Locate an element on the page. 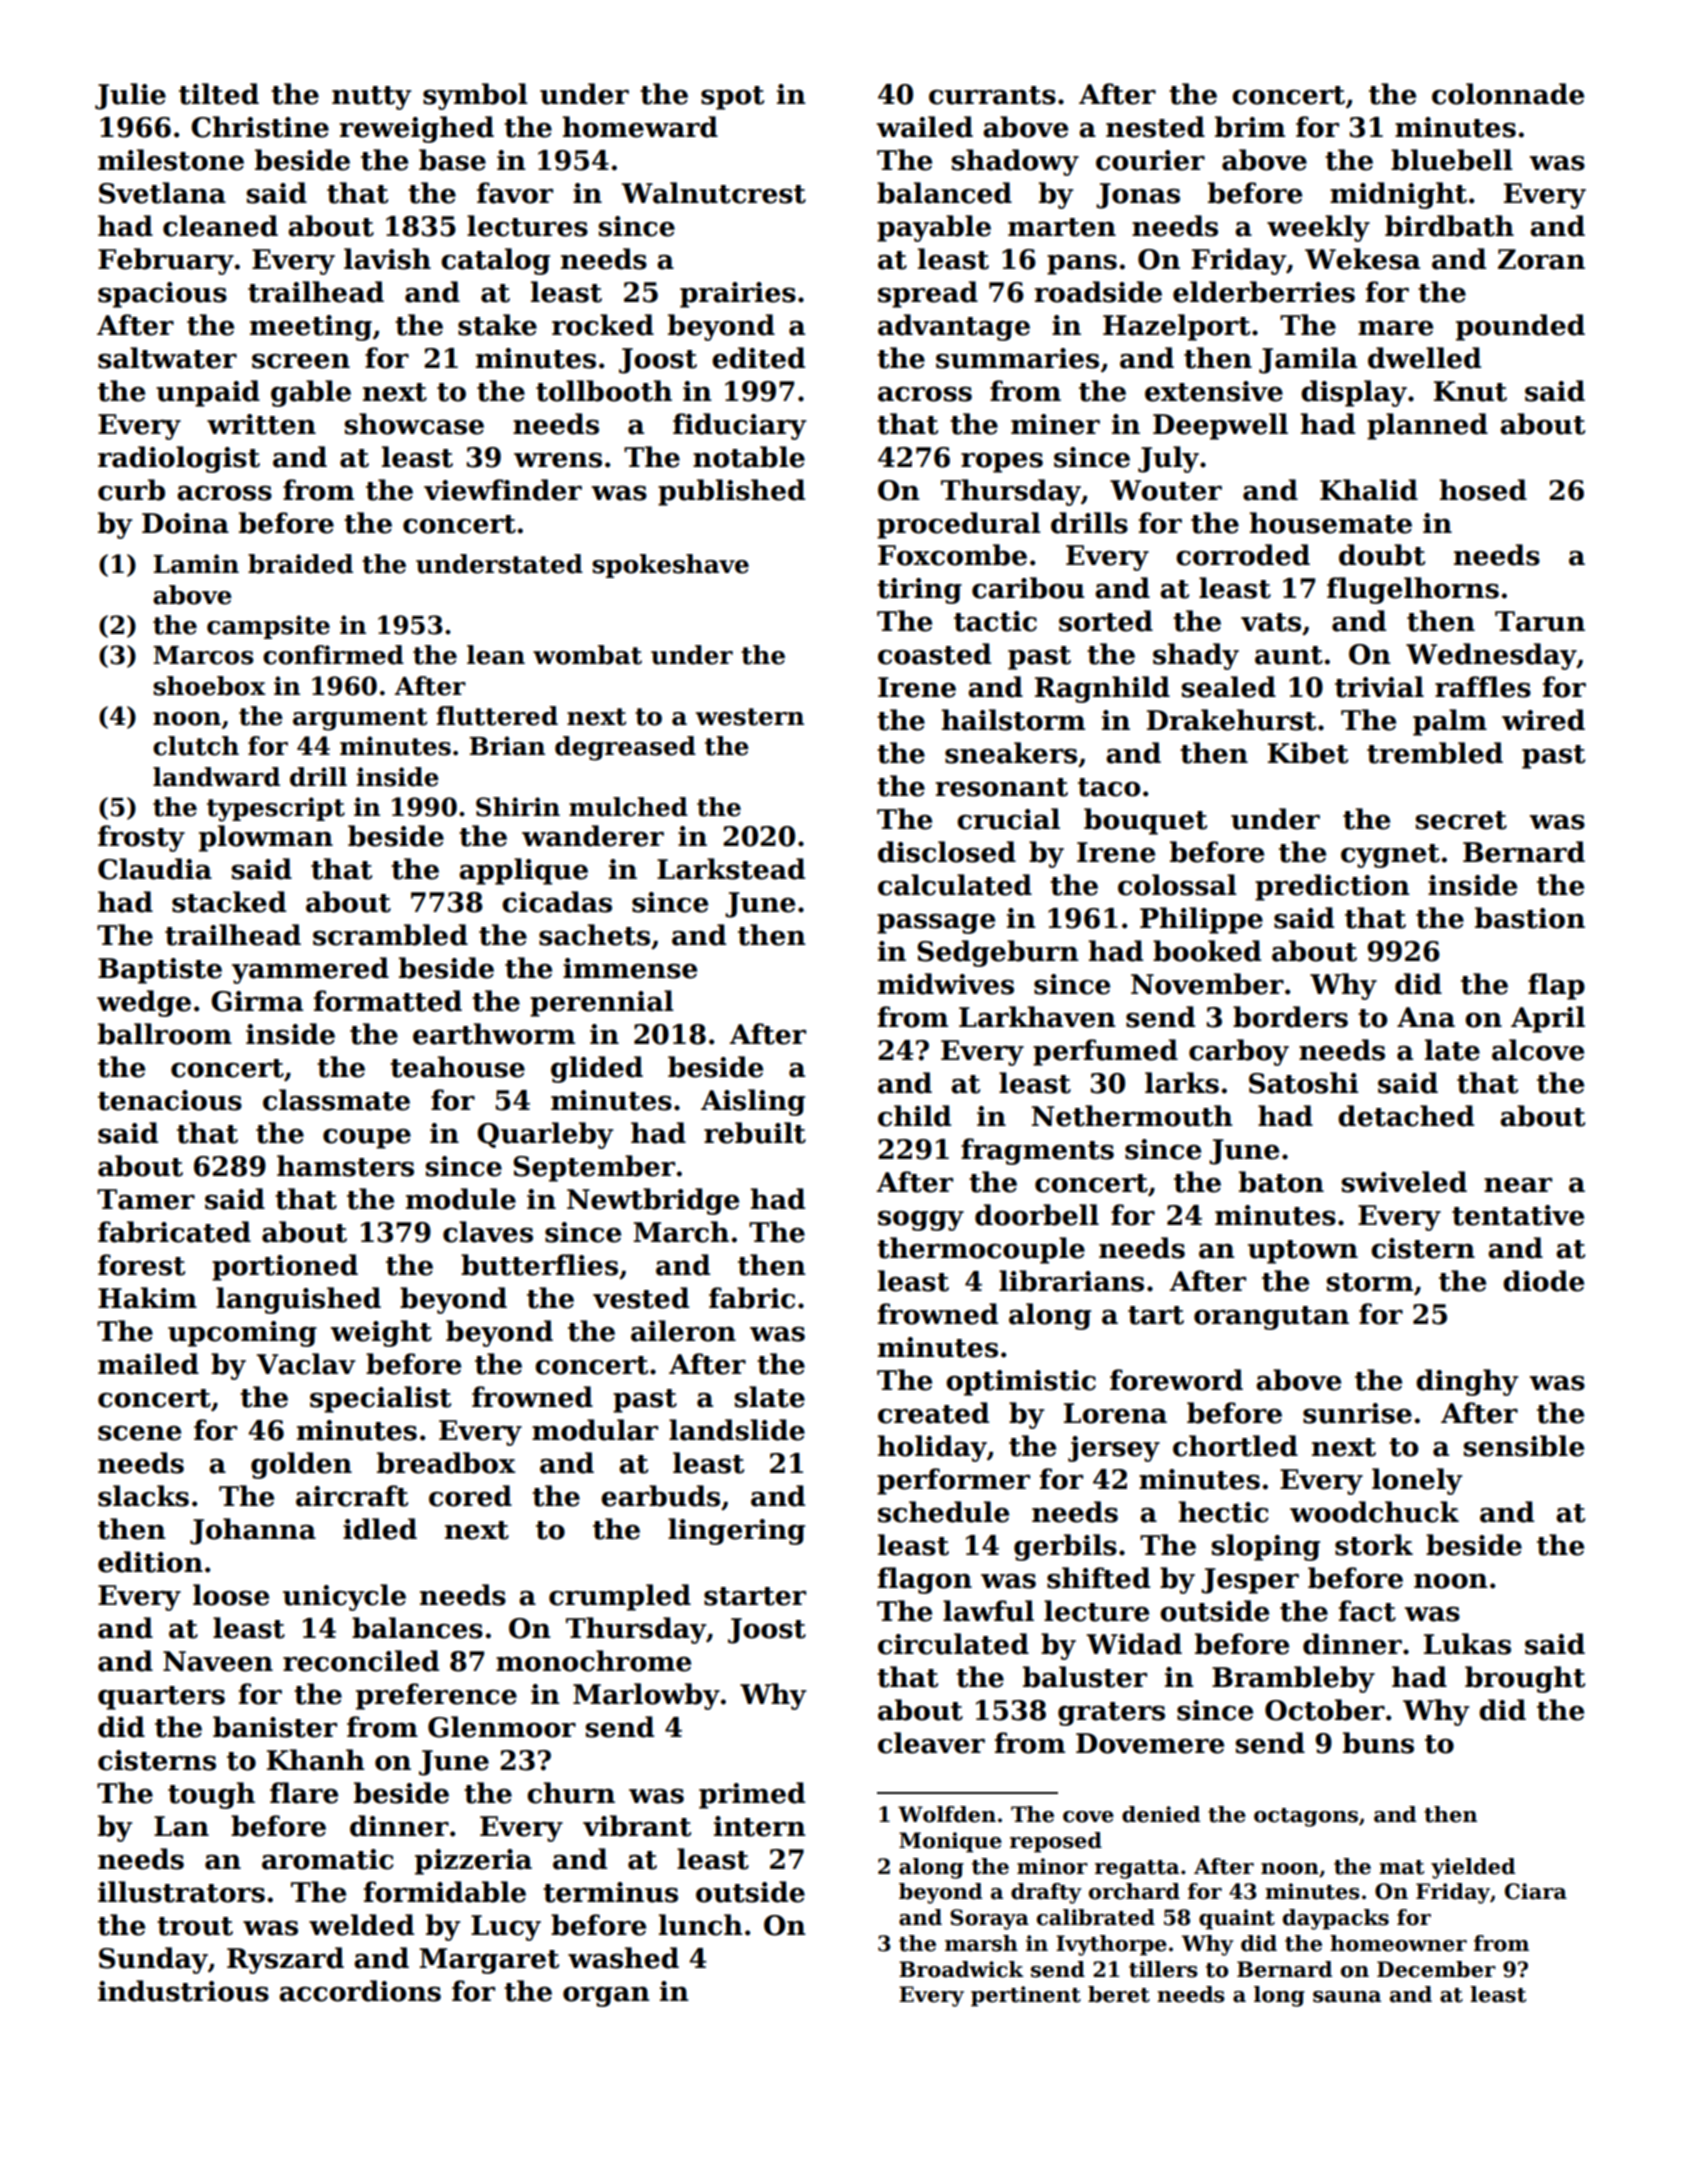 This page has width=1683, height=2178. fluttered is located at coordinates (497, 716).
